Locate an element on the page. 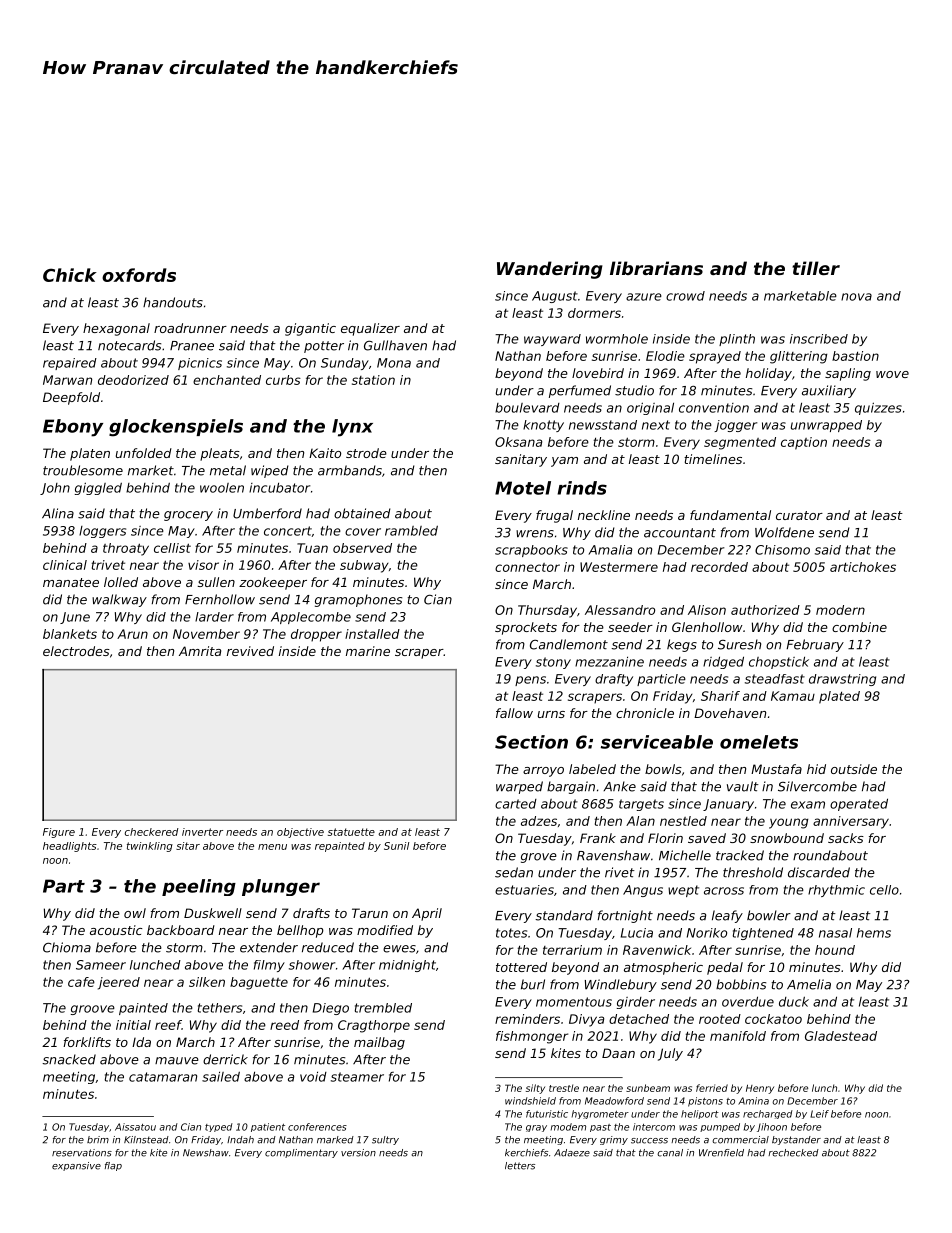 The height and width of the image is (1233, 952). Chick is located at coordinates (70, 275).
